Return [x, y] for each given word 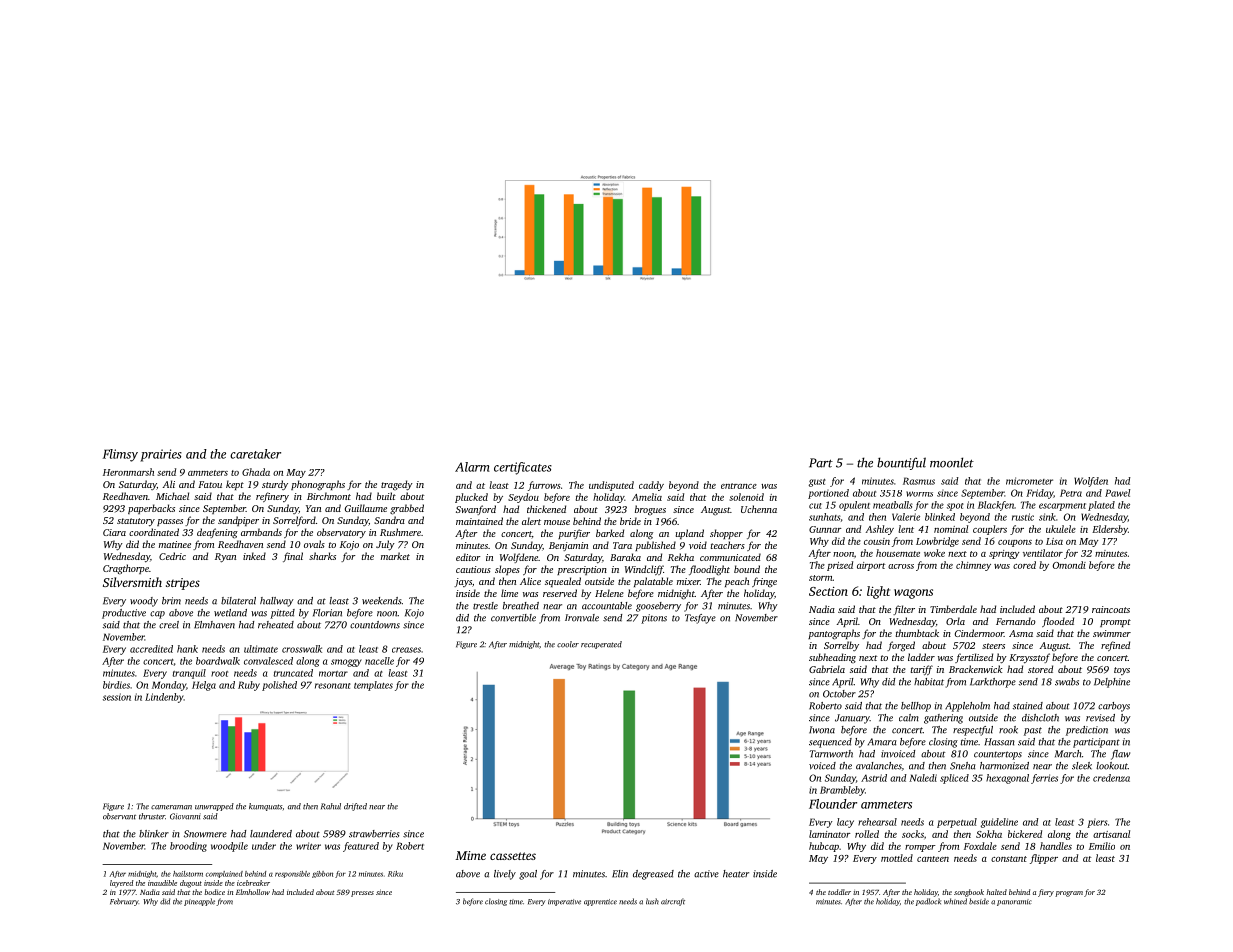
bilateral [238, 601]
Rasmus [919, 481]
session [117, 697]
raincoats [1111, 609]
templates [373, 686]
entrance [739, 486]
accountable [607, 606]
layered [122, 884]
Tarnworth [831, 754]
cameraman [171, 807]
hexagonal [1007, 779]
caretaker [255, 454]
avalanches [879, 766]
